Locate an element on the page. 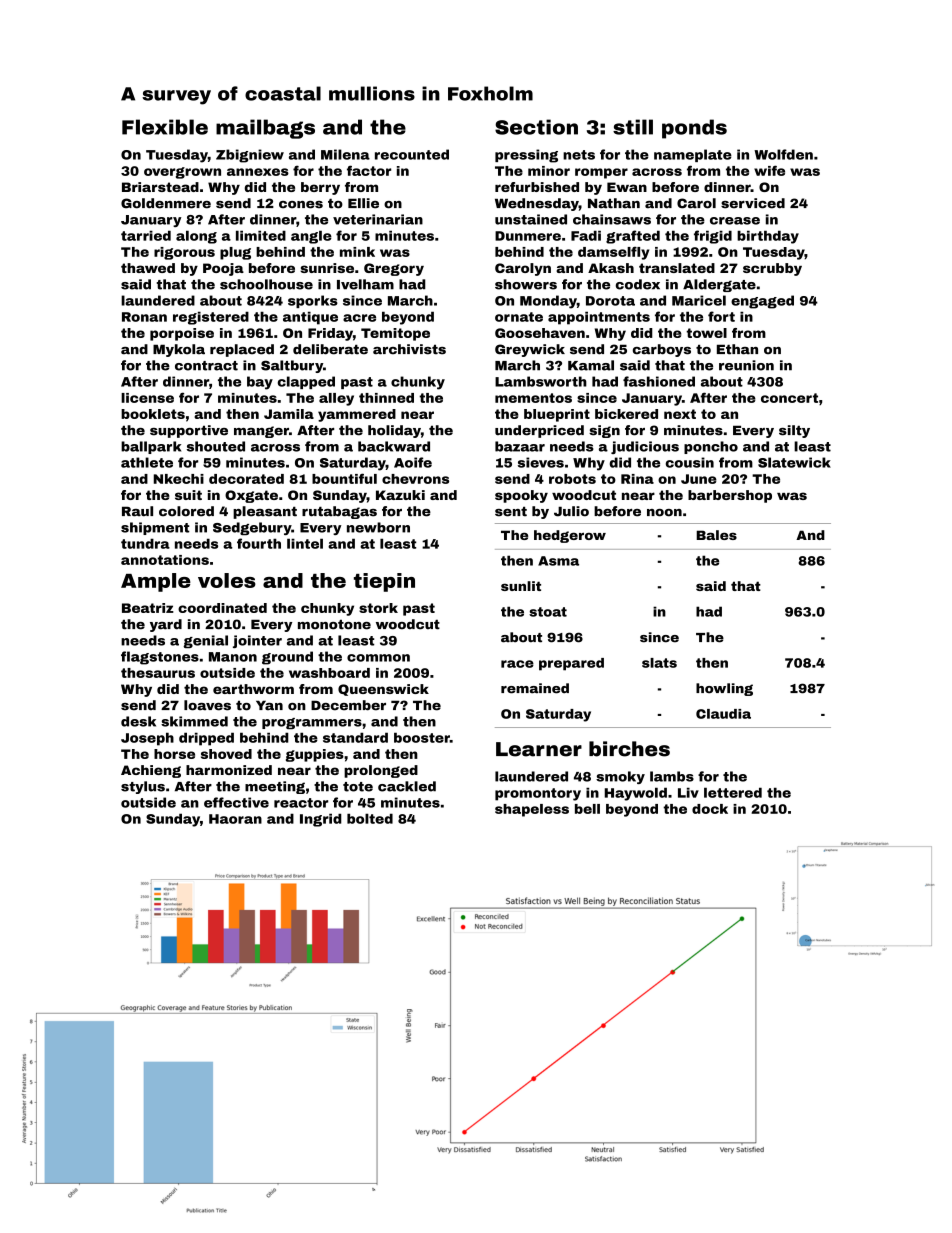 This image has width=952, height=1233. loaves is located at coordinates (207, 705).
